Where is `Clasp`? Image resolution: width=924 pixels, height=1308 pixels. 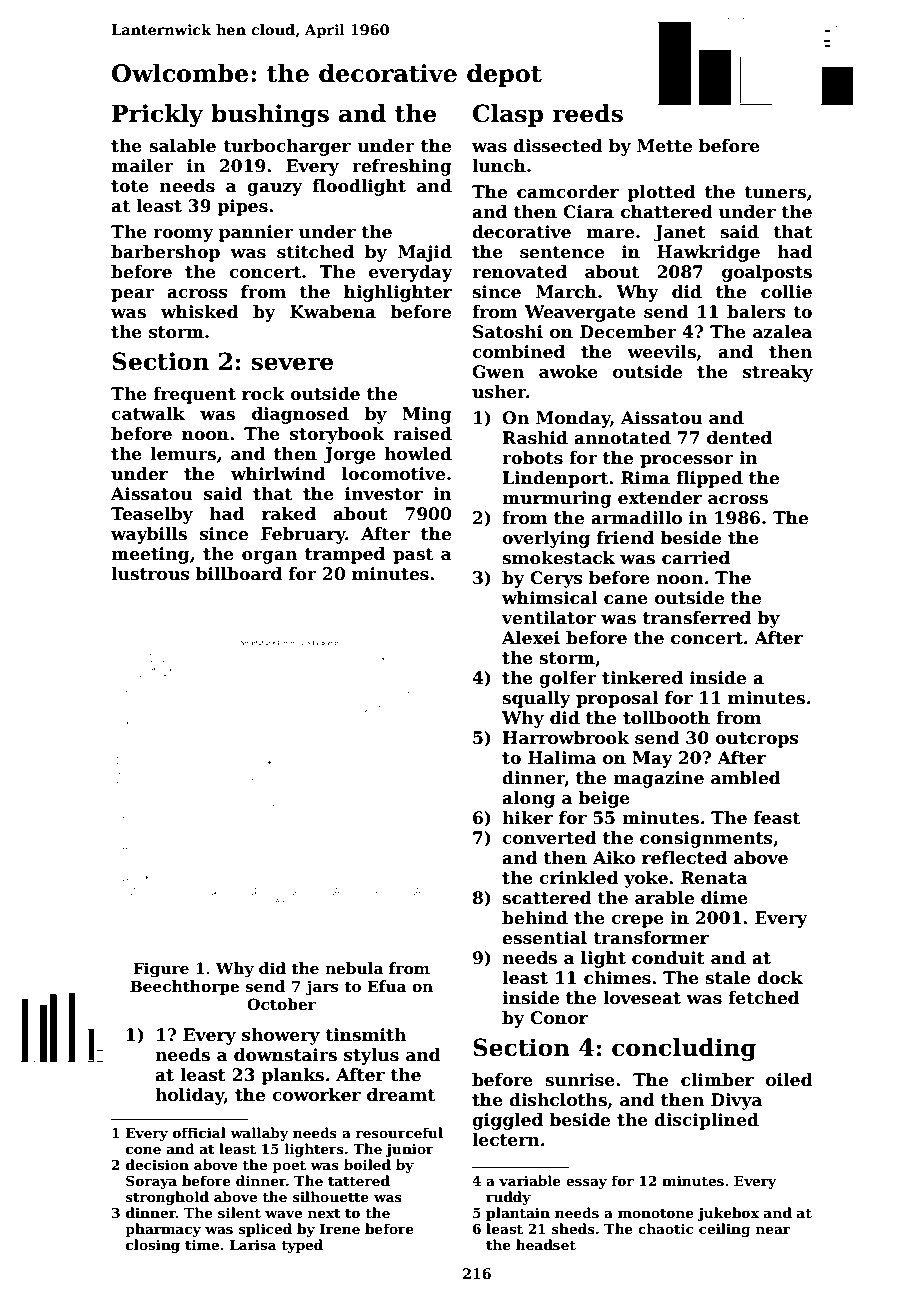 Clasp is located at coordinates (508, 115).
